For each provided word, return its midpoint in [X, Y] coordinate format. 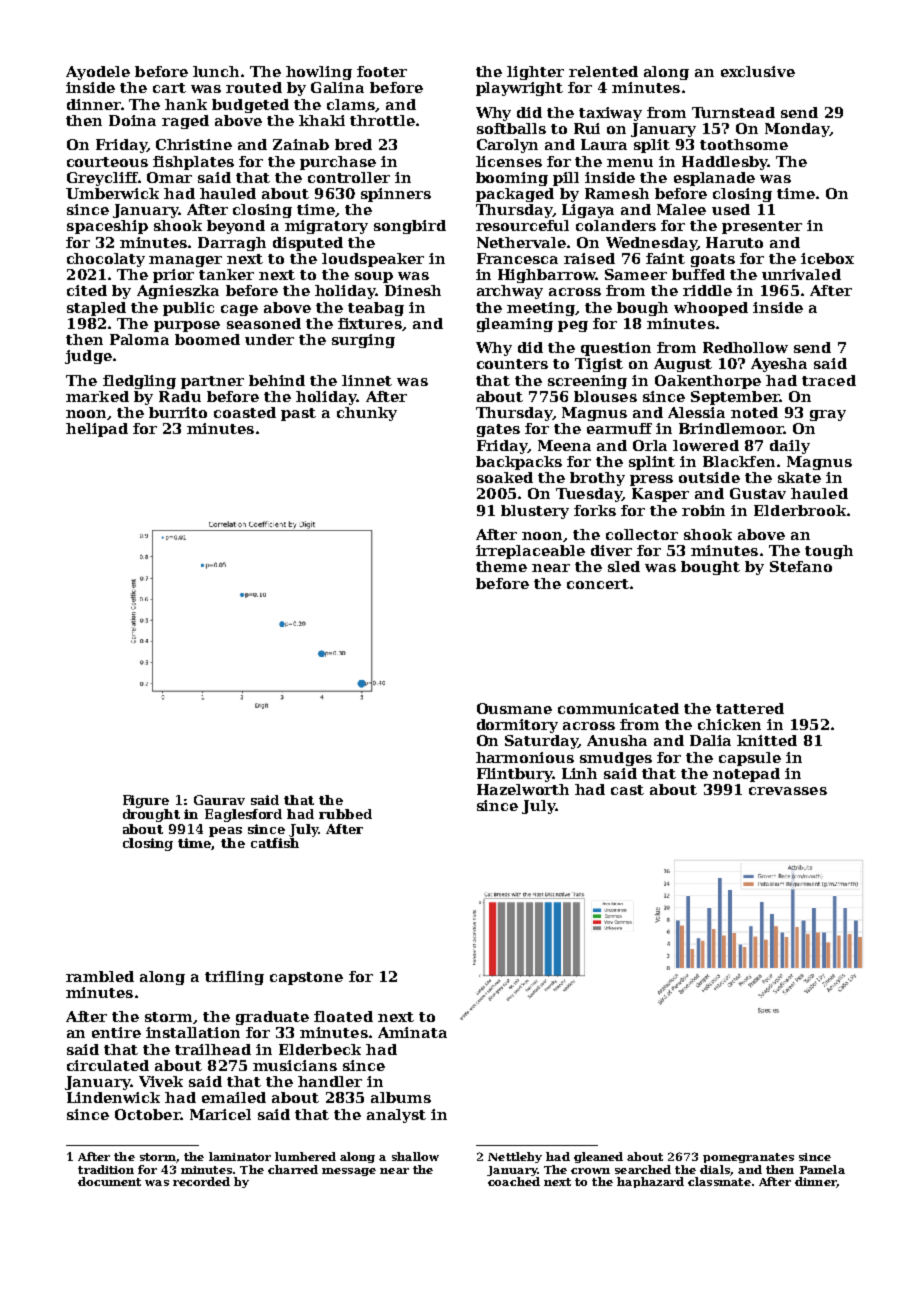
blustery [535, 512]
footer [382, 71]
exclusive [758, 71]
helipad [97, 430]
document [109, 1181]
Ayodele [98, 73]
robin [703, 510]
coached [514, 1181]
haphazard [650, 1182]
